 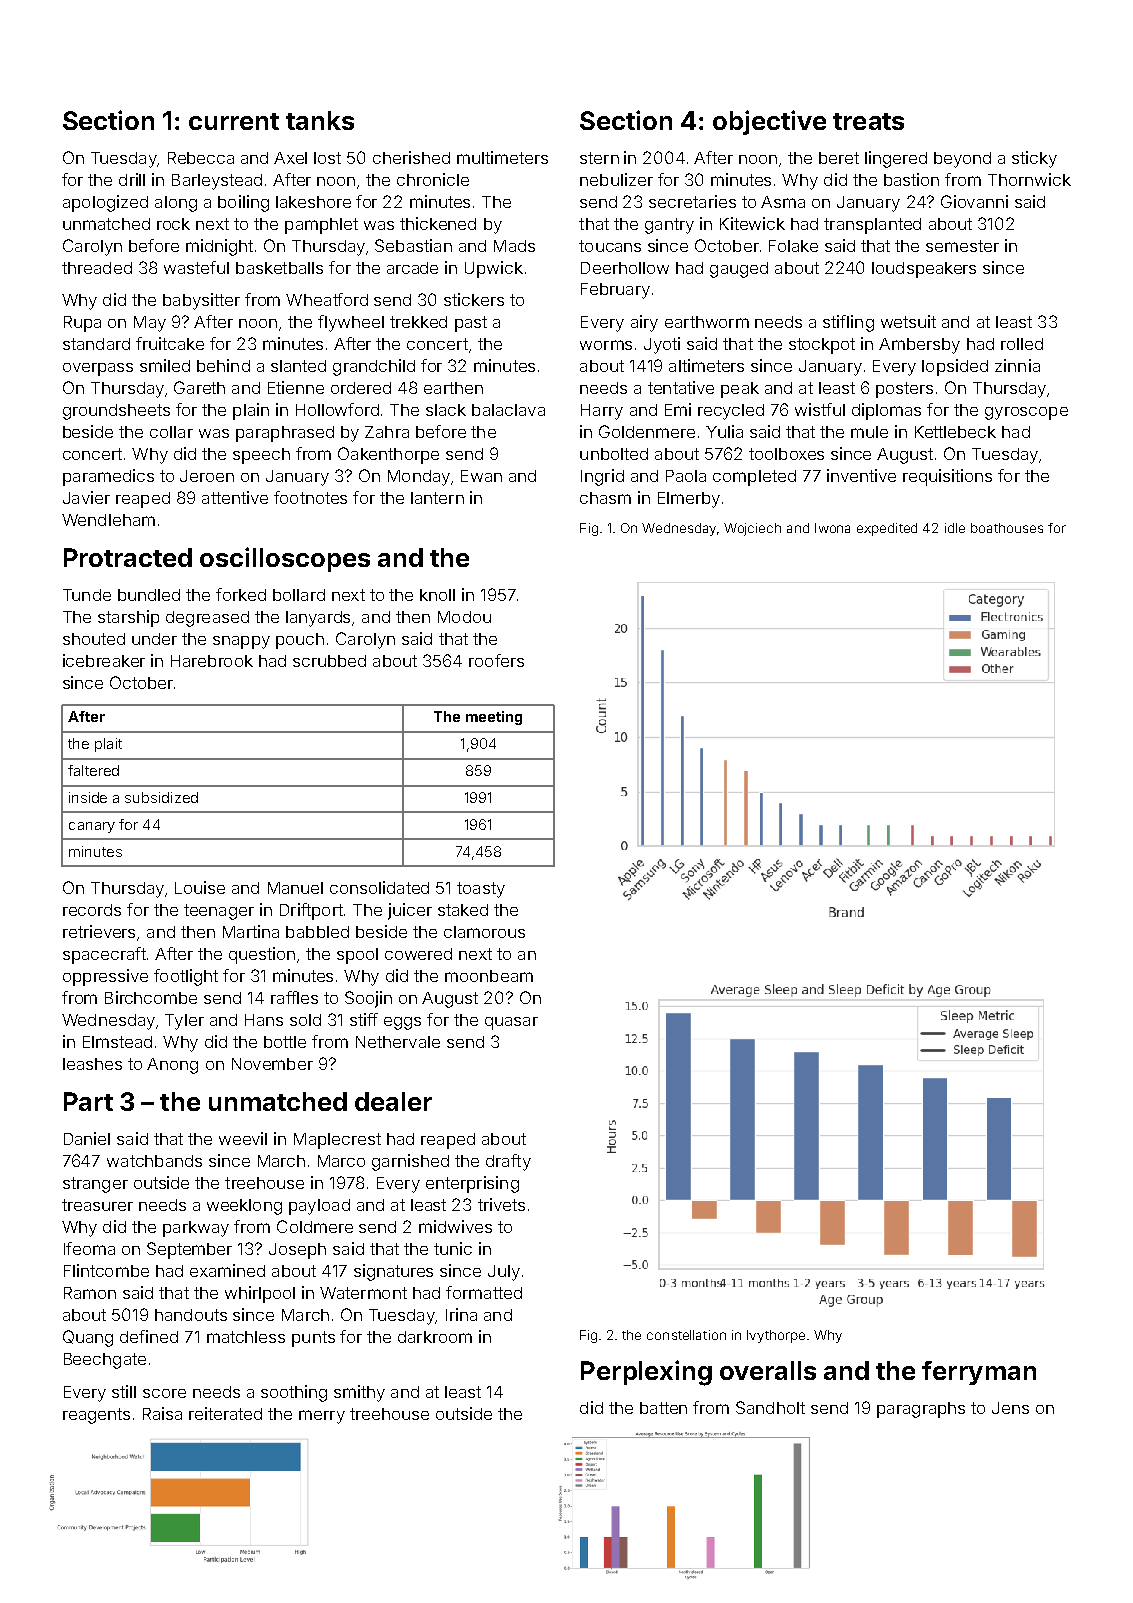 I want to click on trivets, so click(x=501, y=1204).
